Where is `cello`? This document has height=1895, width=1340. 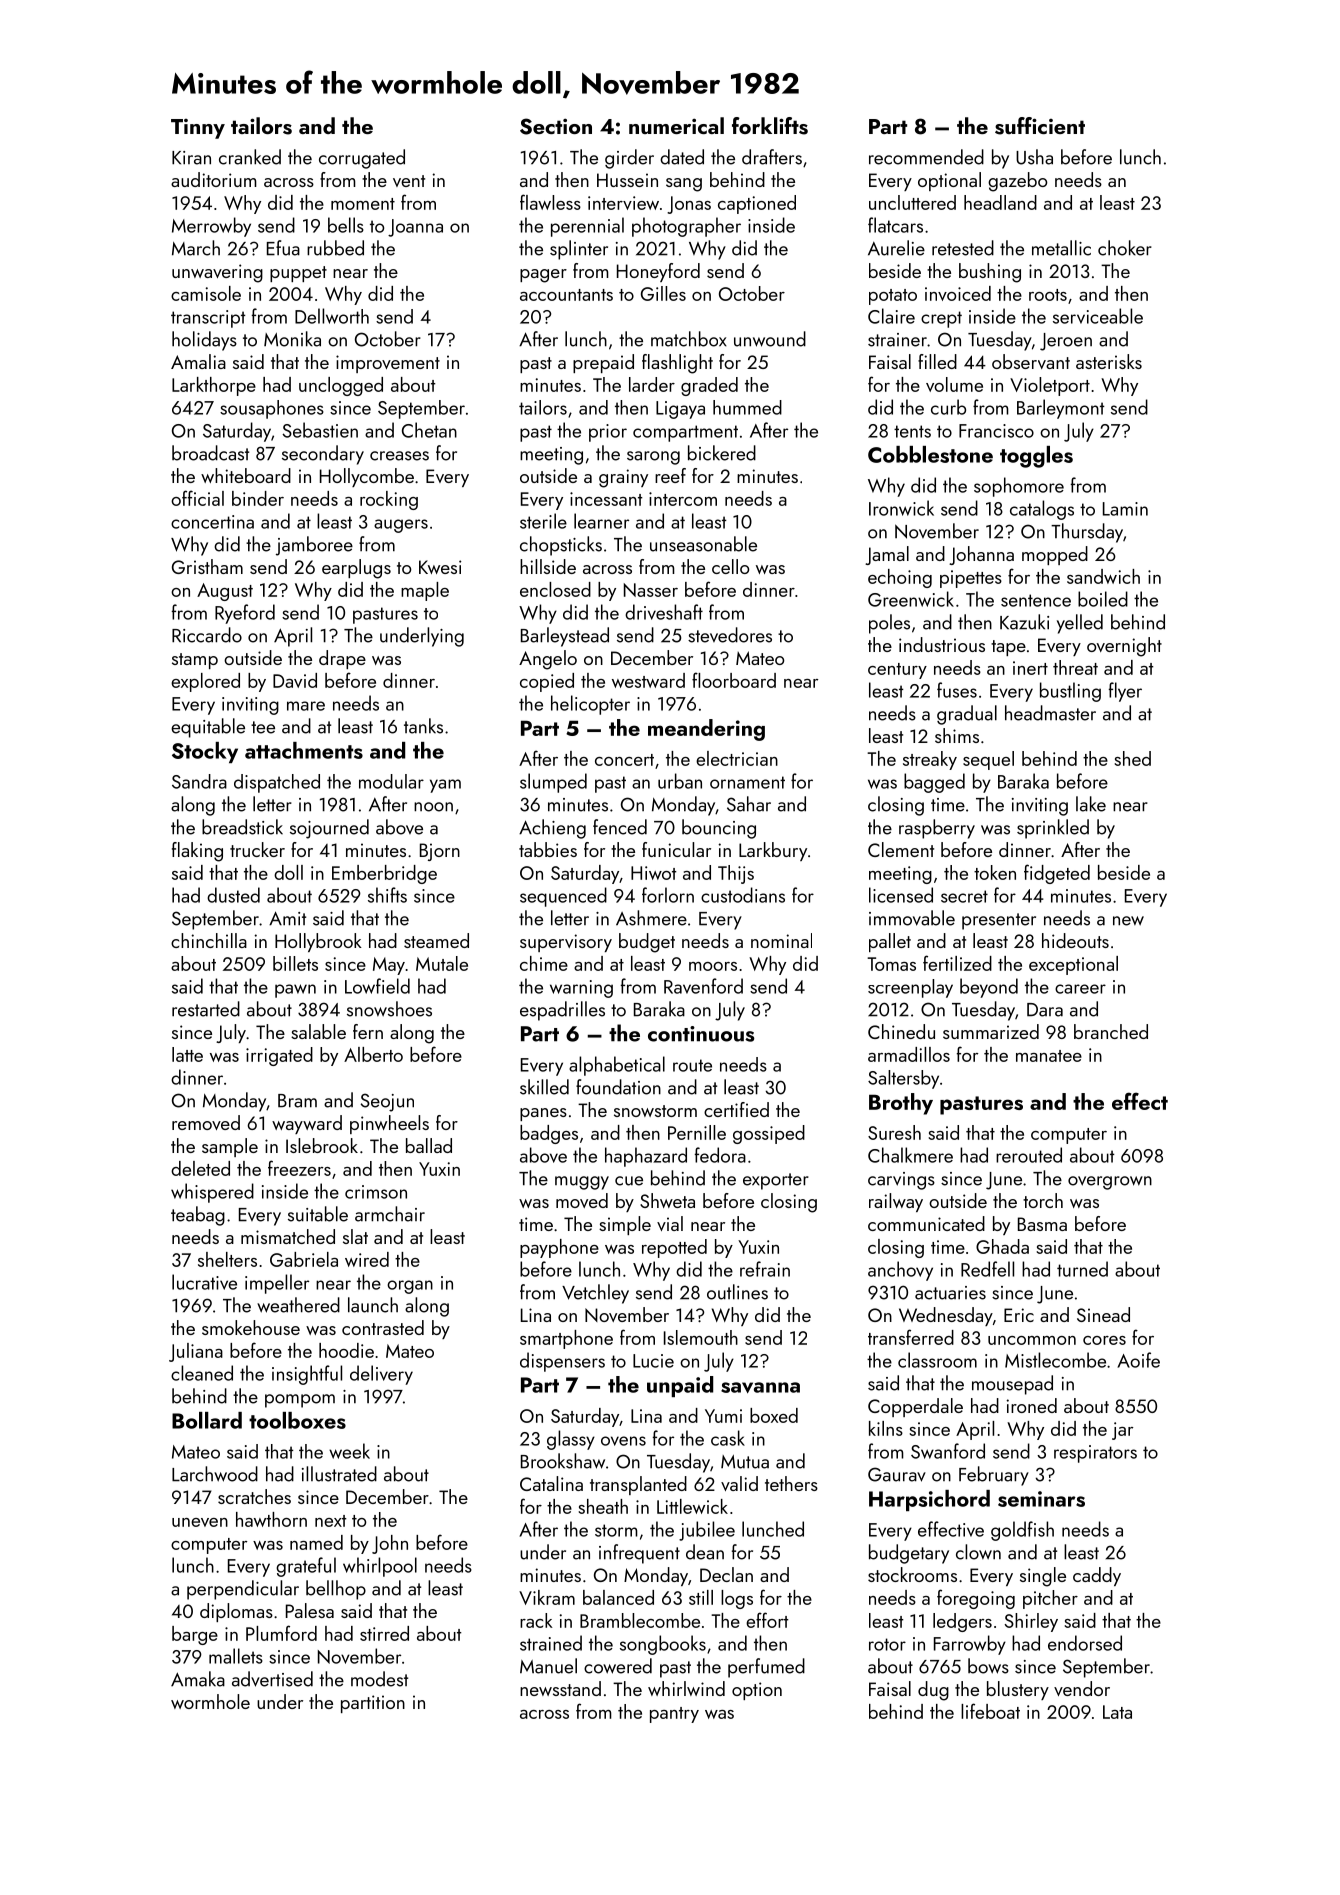
cello is located at coordinates (730, 566).
